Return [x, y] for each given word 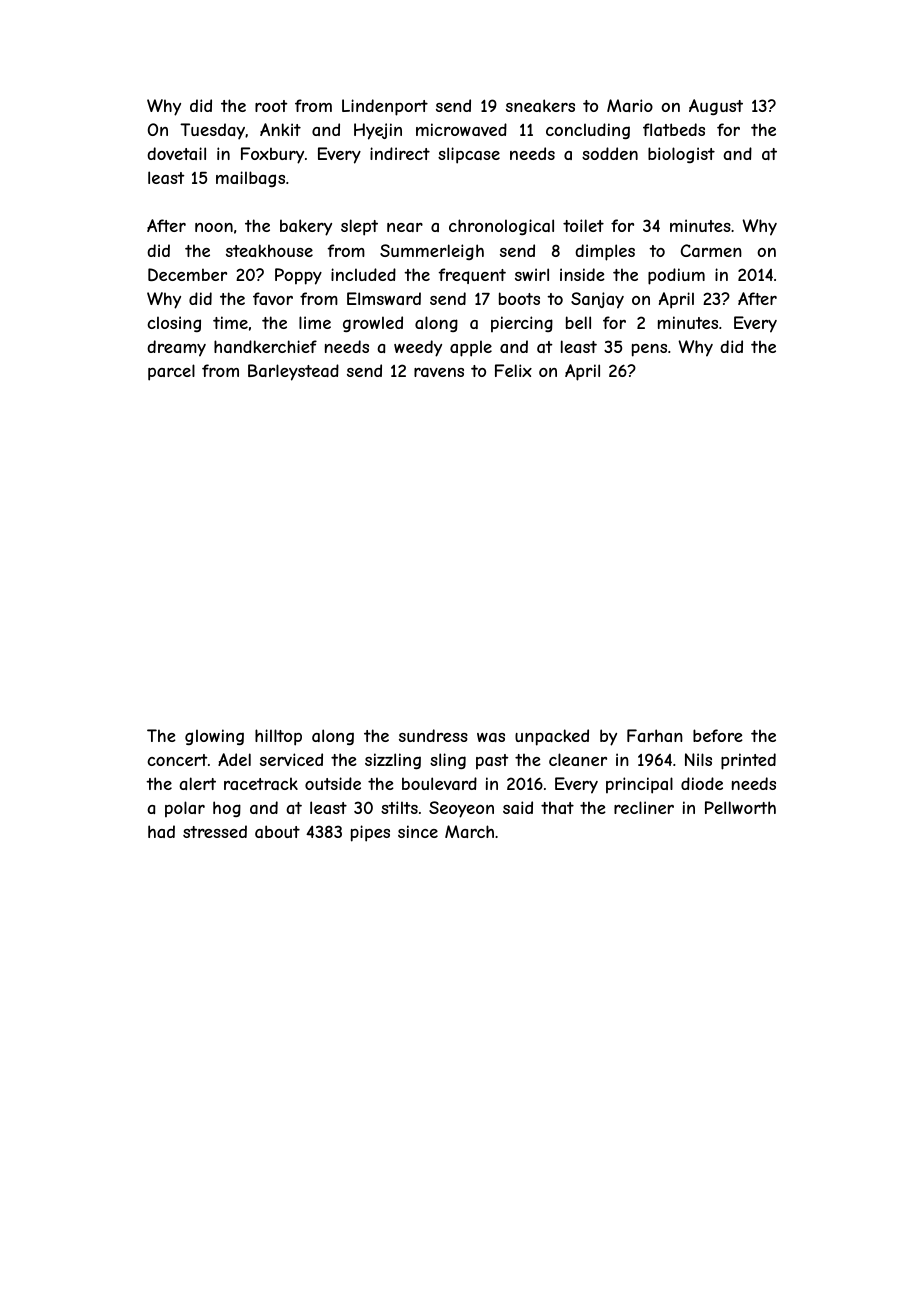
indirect [400, 153]
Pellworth [740, 807]
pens [649, 350]
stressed [215, 831]
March [469, 831]
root [271, 106]
